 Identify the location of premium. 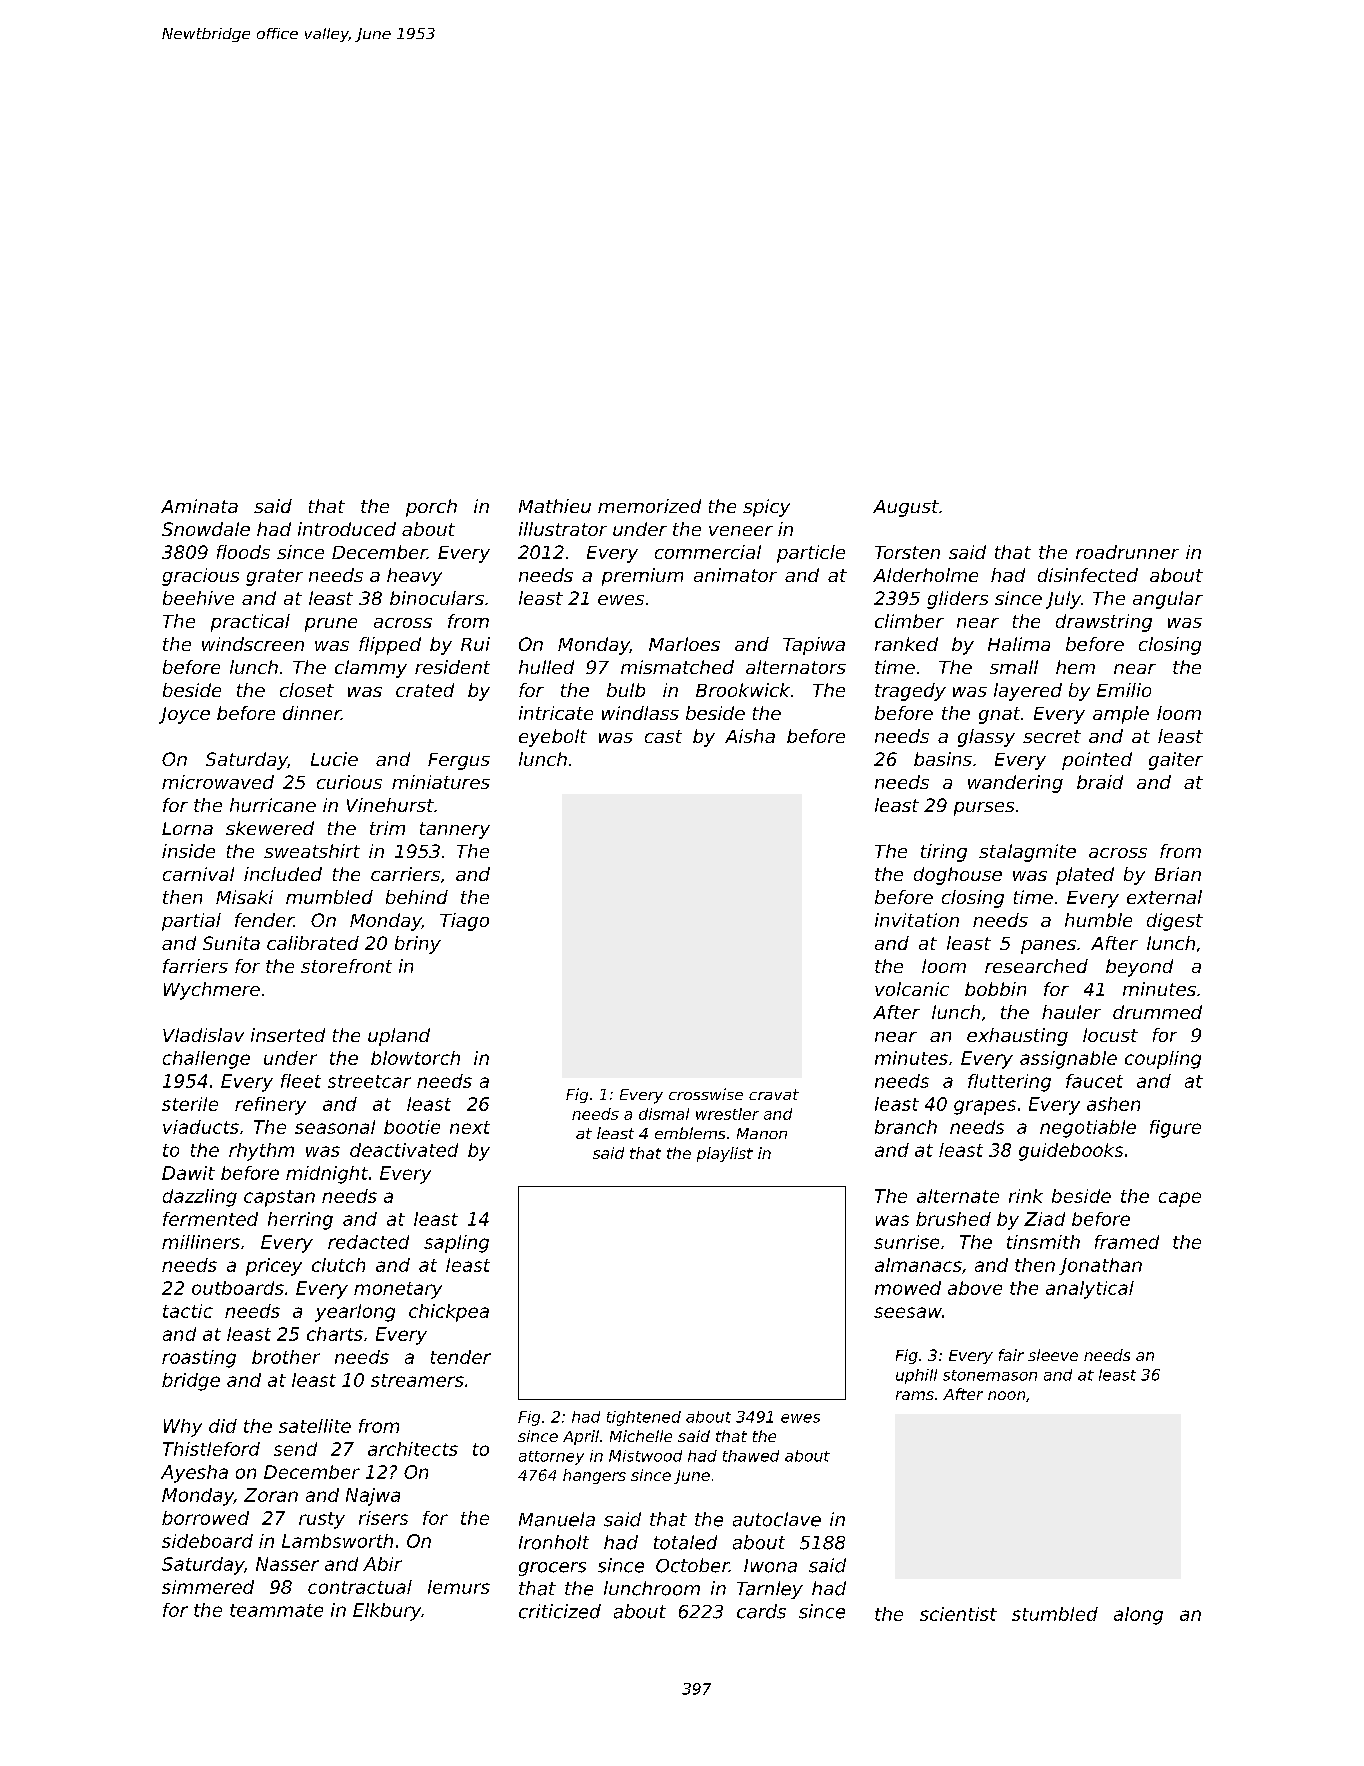
(642, 577).
